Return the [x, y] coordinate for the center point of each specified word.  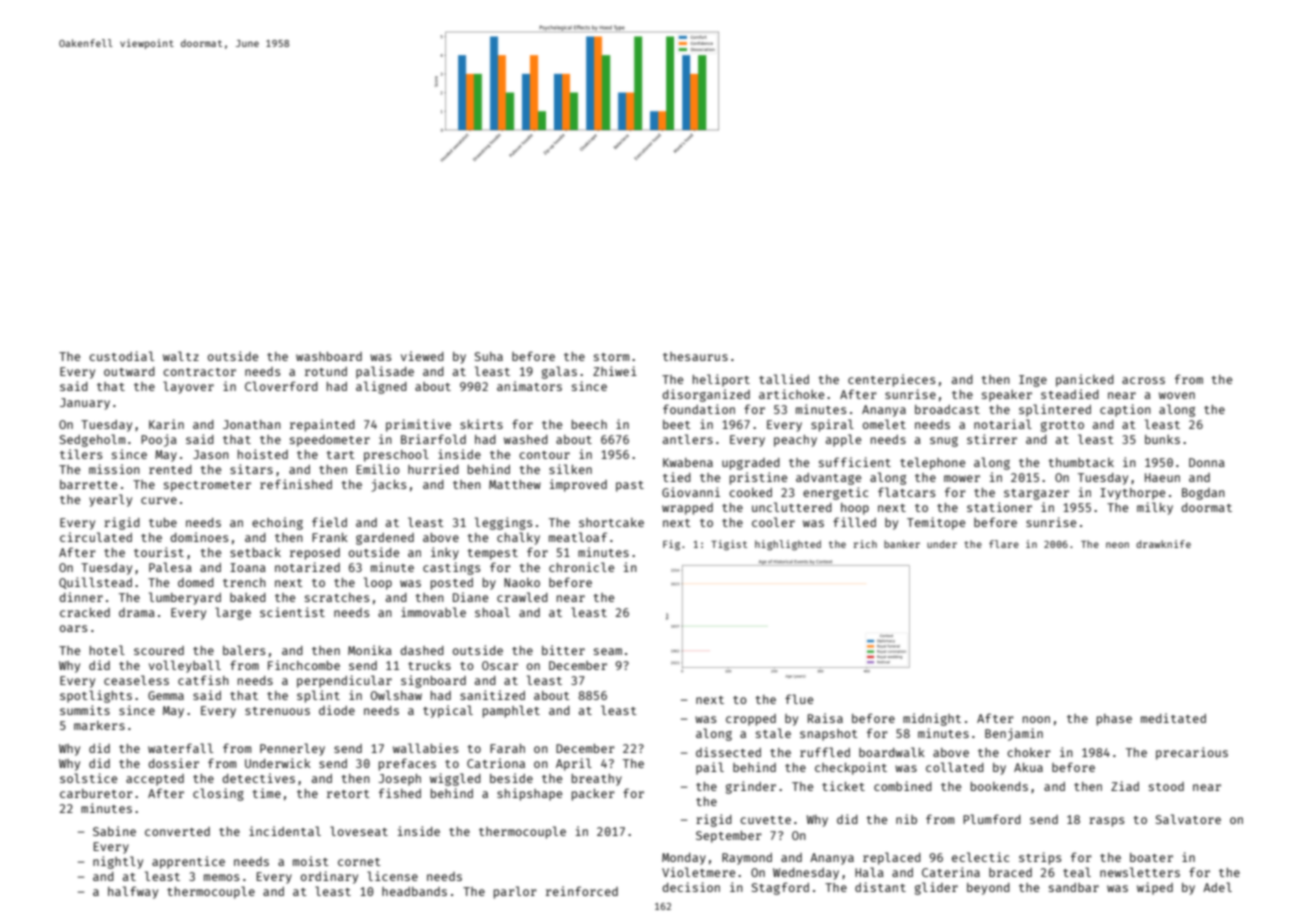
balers [244, 650]
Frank [330, 537]
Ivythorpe [1132, 494]
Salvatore [1188, 819]
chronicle [581, 567]
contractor [199, 372]
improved [578, 485]
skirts [481, 424]
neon [1117, 545]
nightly [118, 862]
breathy [597, 780]
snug [944, 442]
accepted [155, 780]
